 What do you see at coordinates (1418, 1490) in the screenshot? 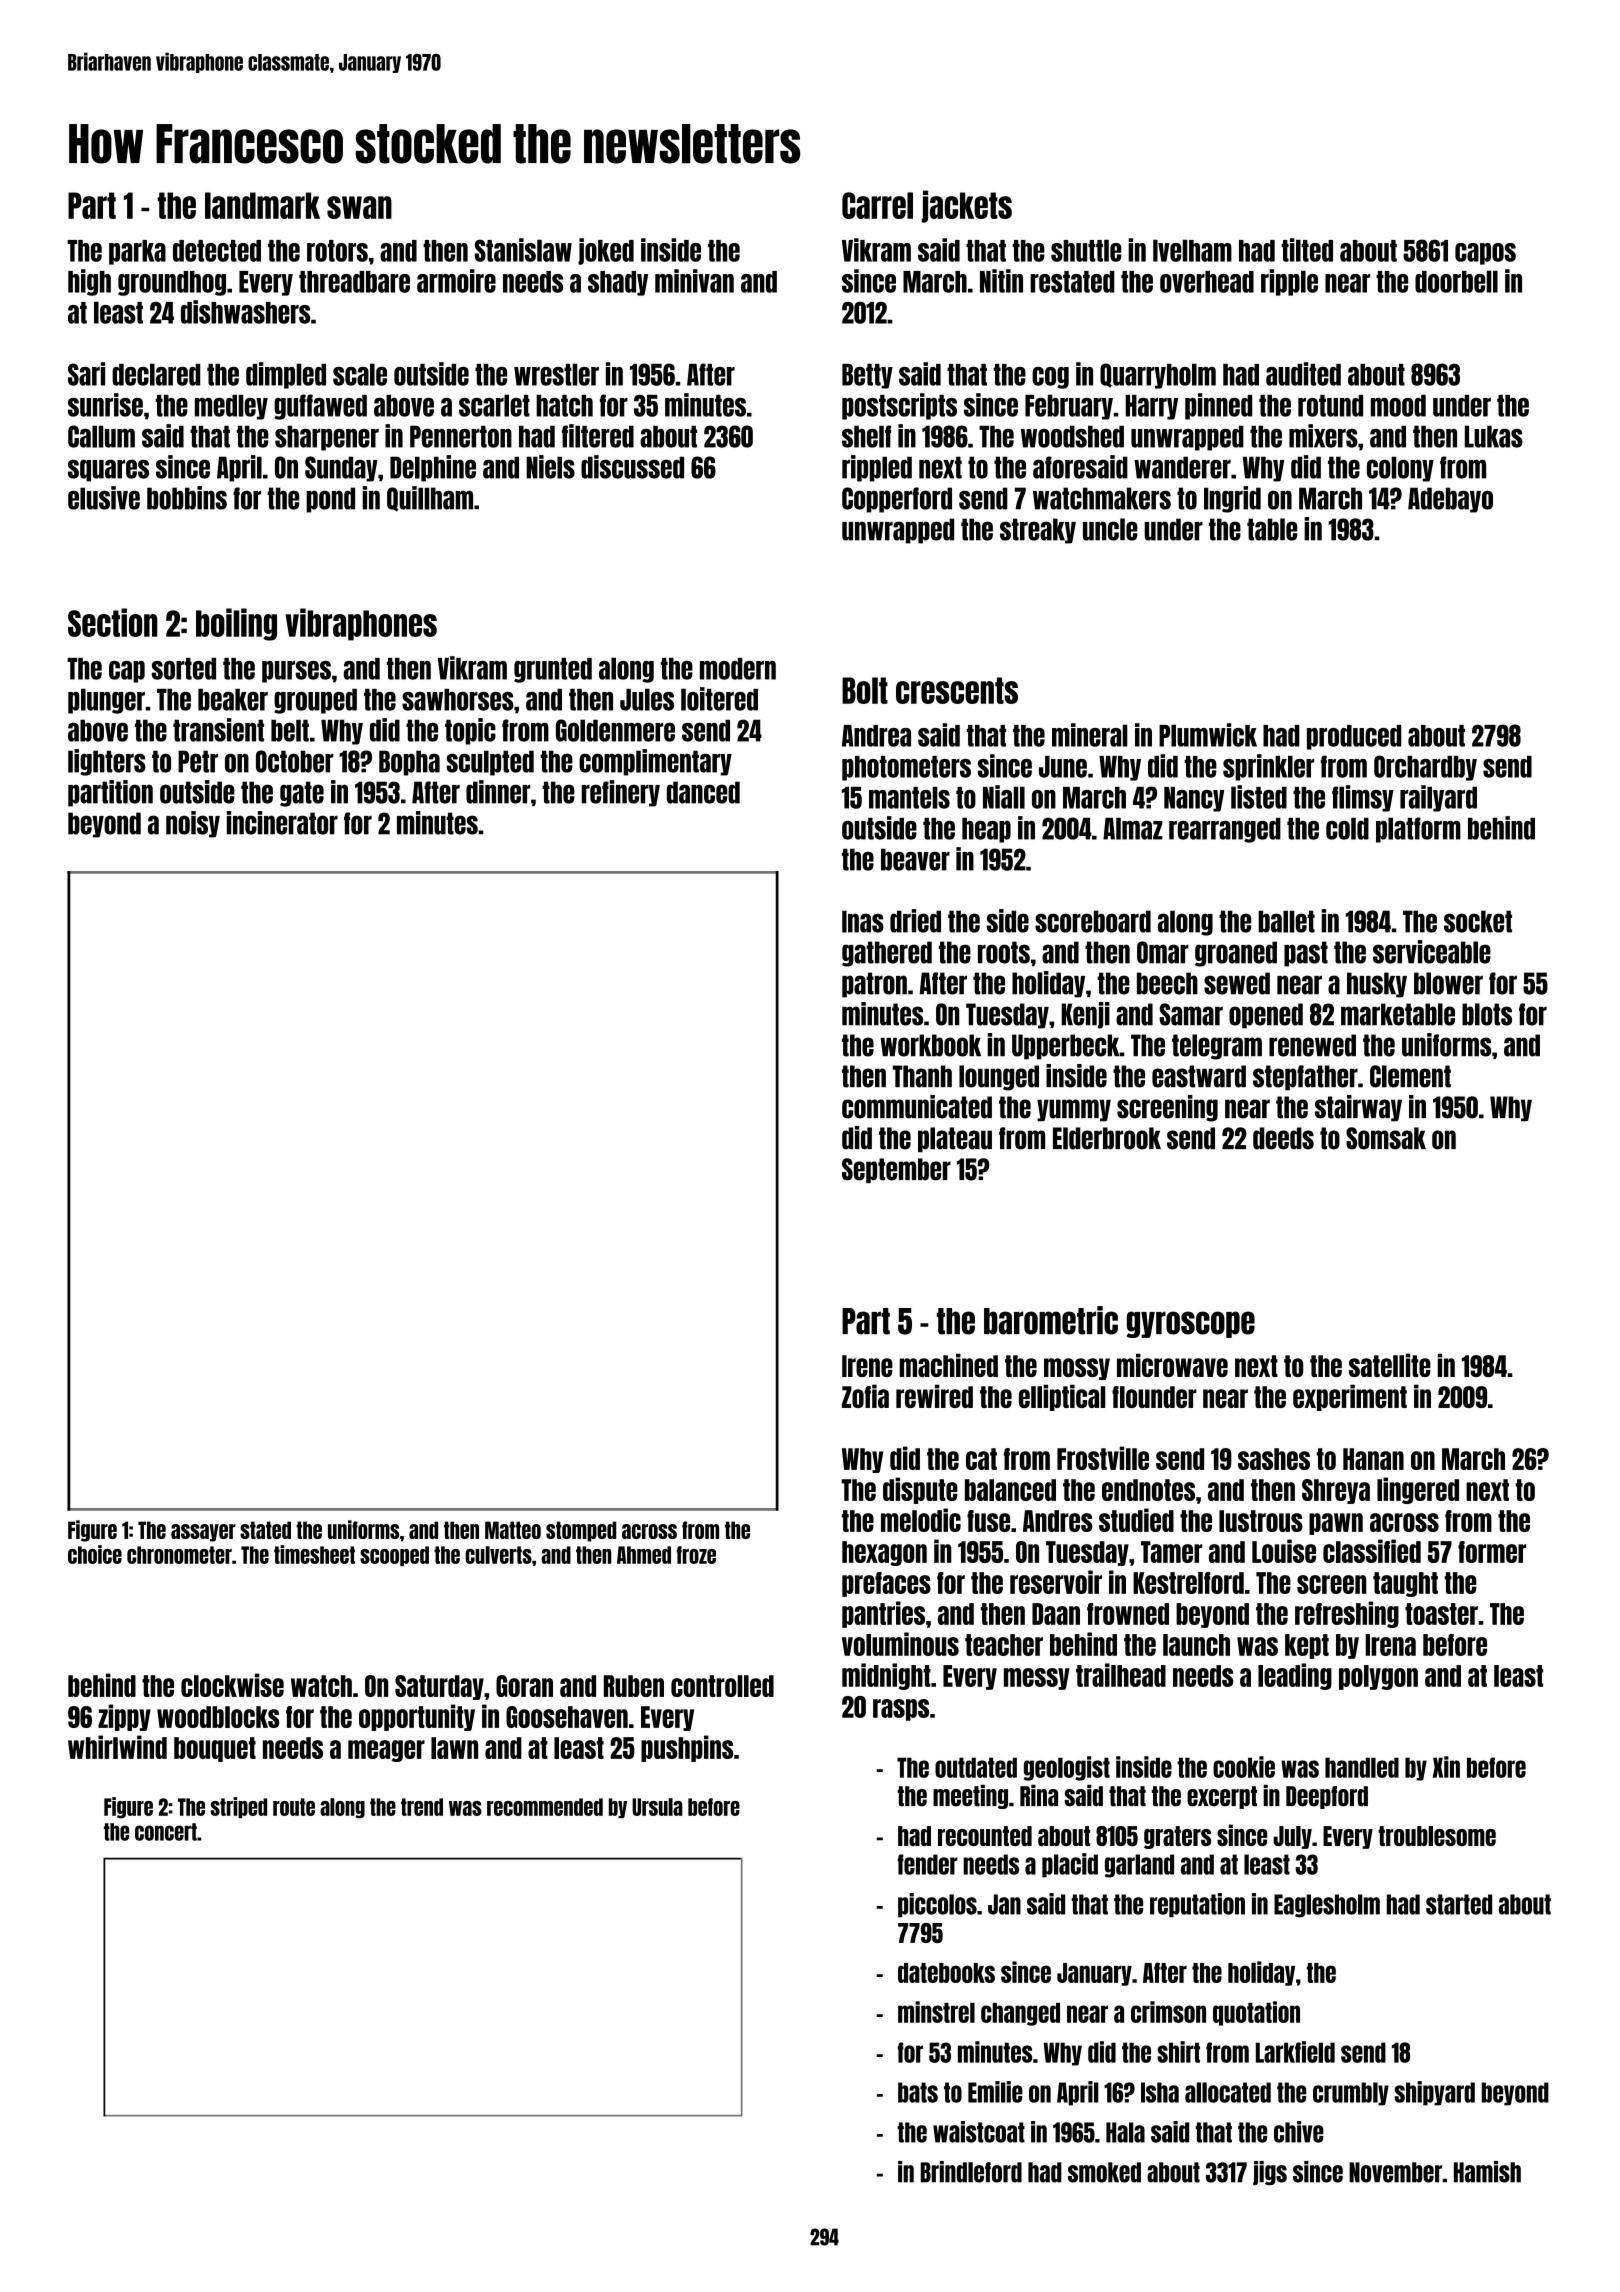
I see `lingered` at bounding box center [1418, 1490].
